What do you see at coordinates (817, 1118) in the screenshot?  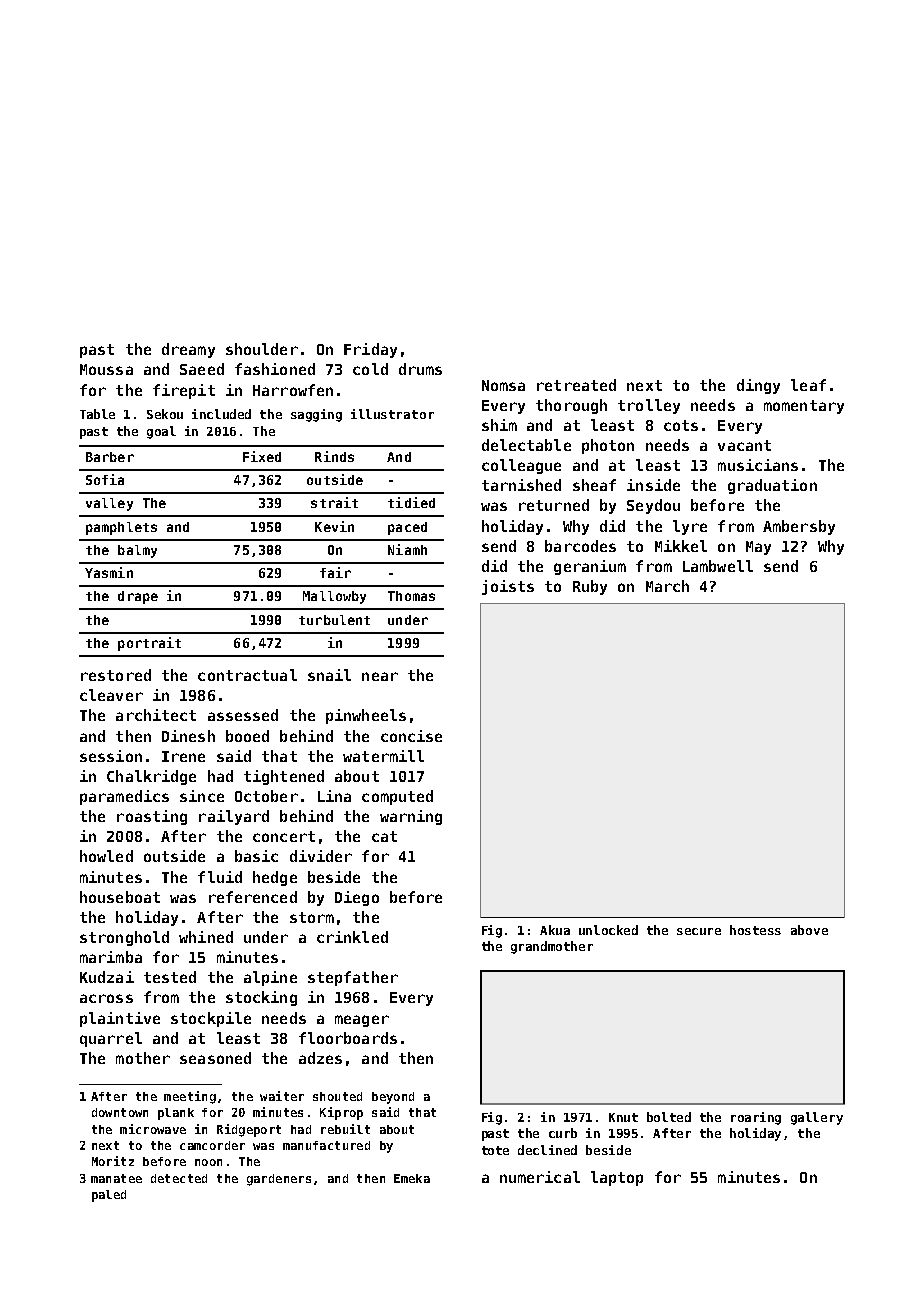 I see `gallery` at bounding box center [817, 1118].
